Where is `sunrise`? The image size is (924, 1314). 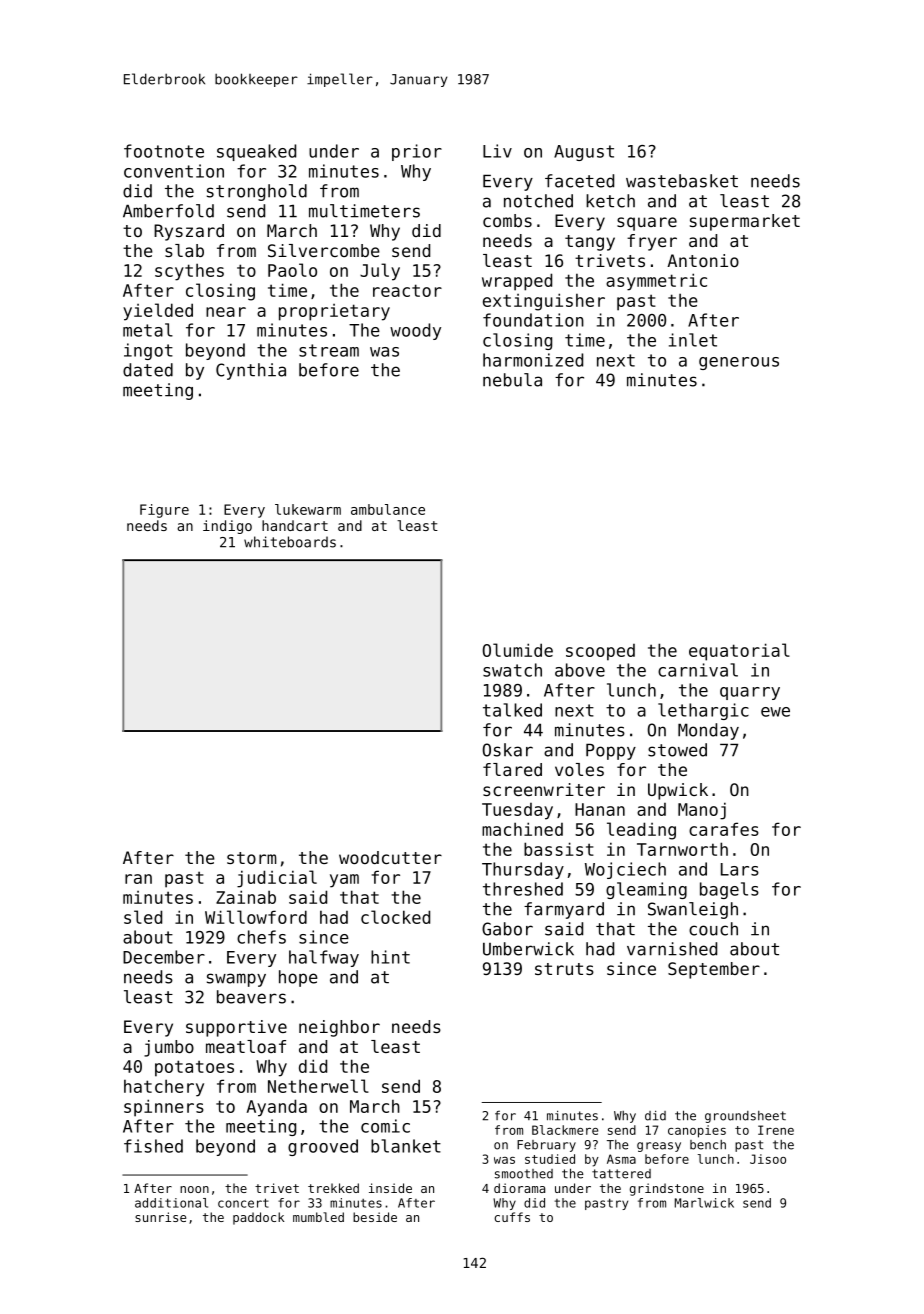 sunrise is located at coordinates (160, 1217).
